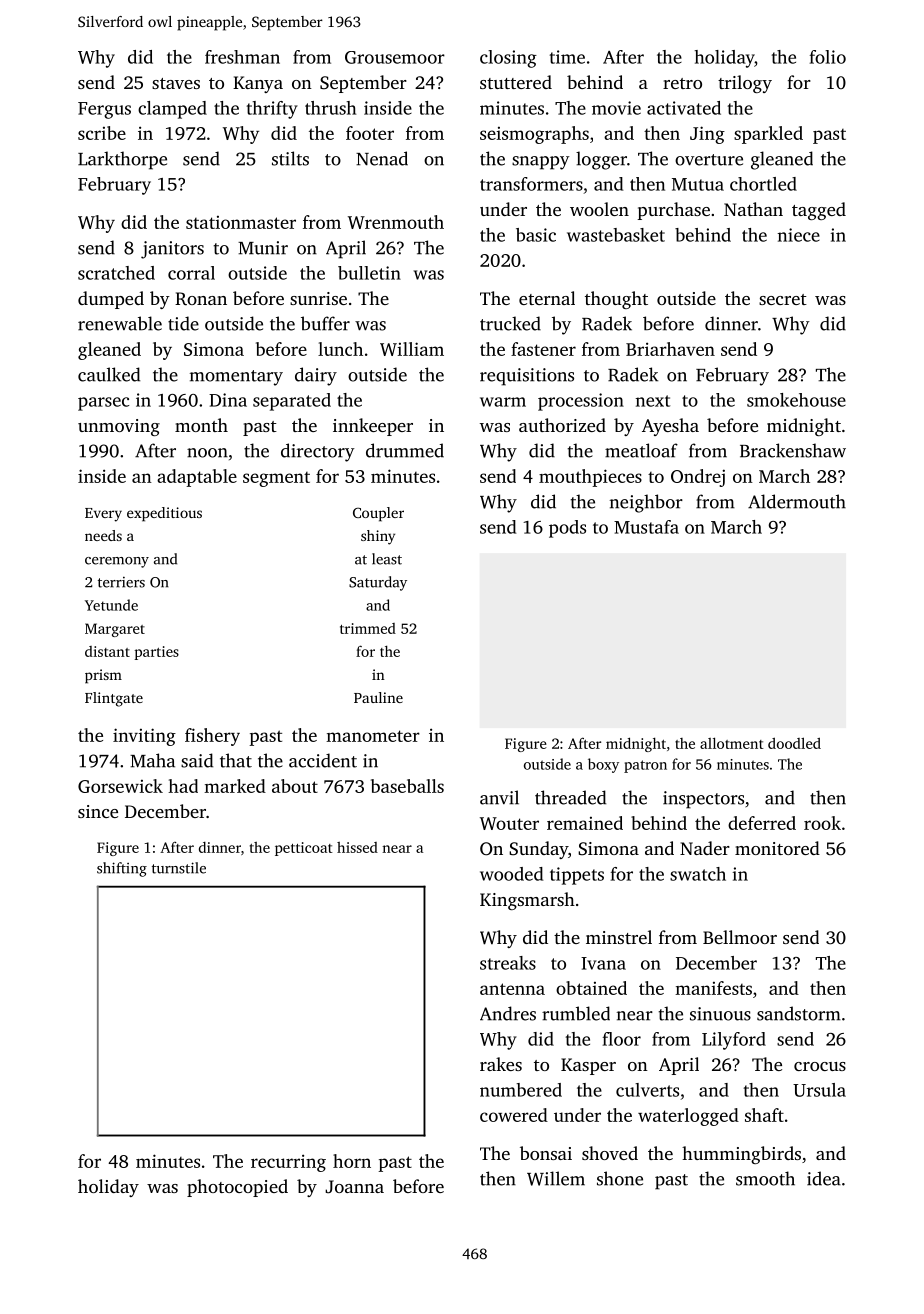  What do you see at coordinates (109, 374) in the screenshot?
I see `caulked` at bounding box center [109, 374].
